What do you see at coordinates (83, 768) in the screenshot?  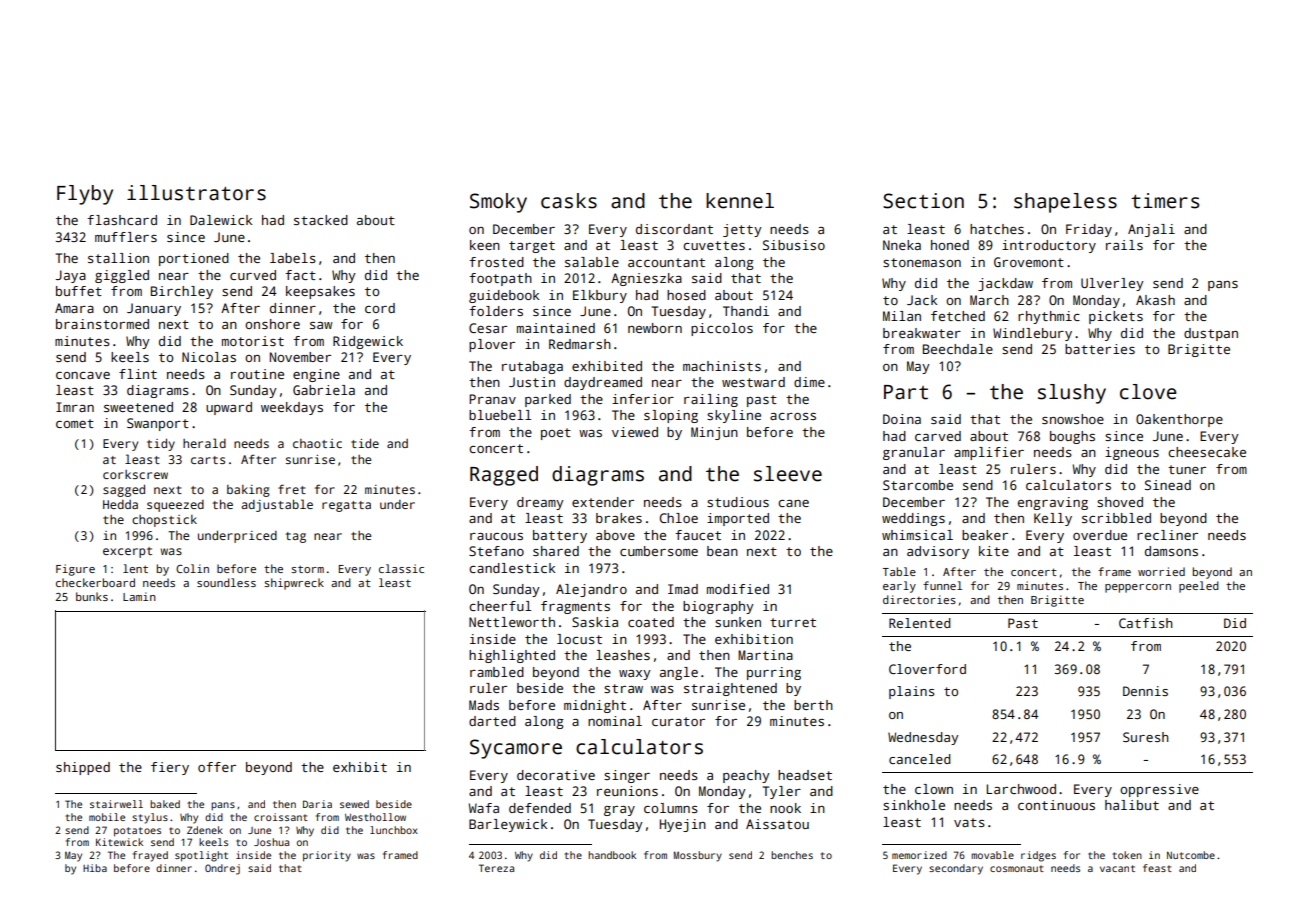 I see `shipped` at bounding box center [83, 768].
